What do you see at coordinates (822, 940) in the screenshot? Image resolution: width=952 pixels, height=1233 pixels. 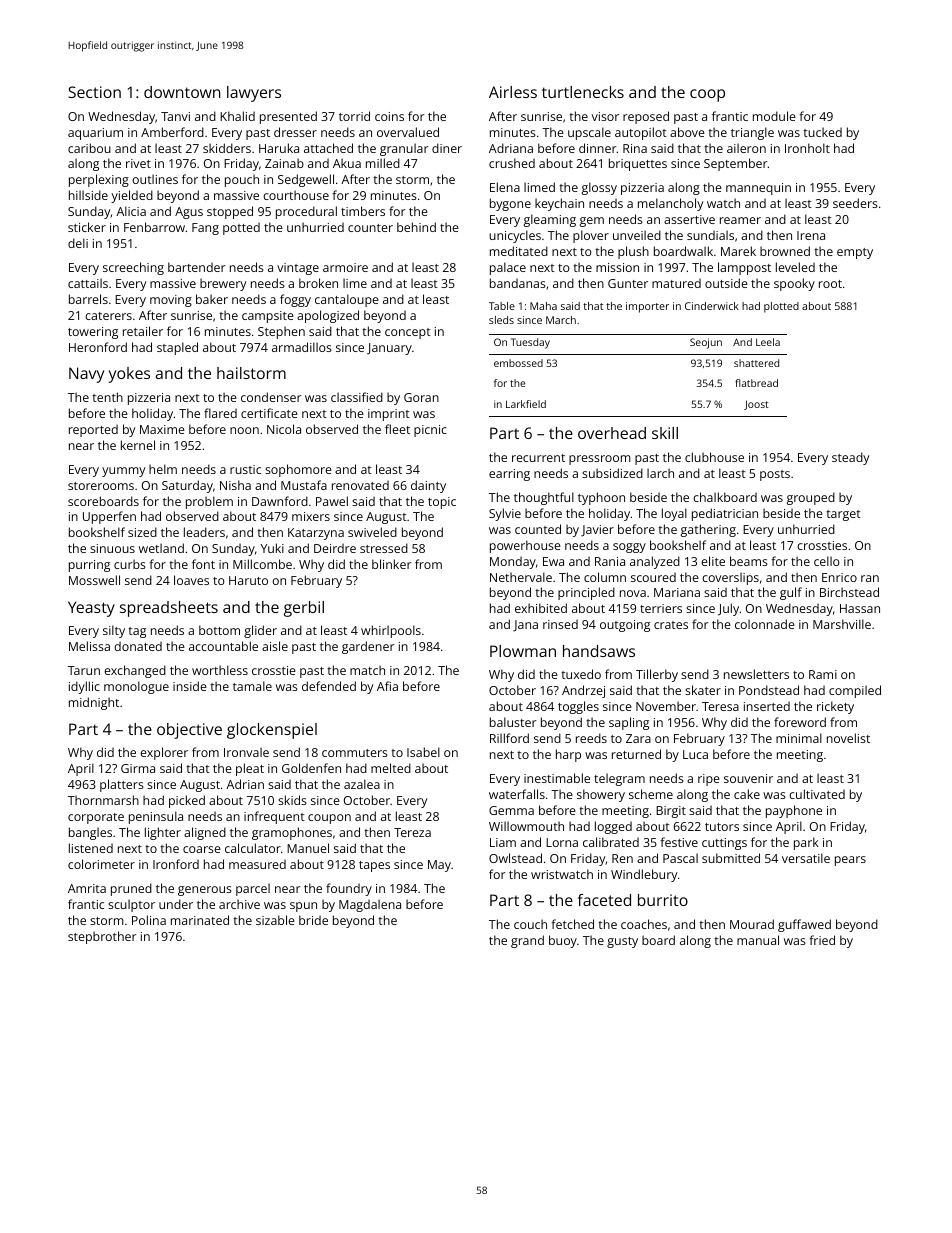 I see `fried` at bounding box center [822, 940].
